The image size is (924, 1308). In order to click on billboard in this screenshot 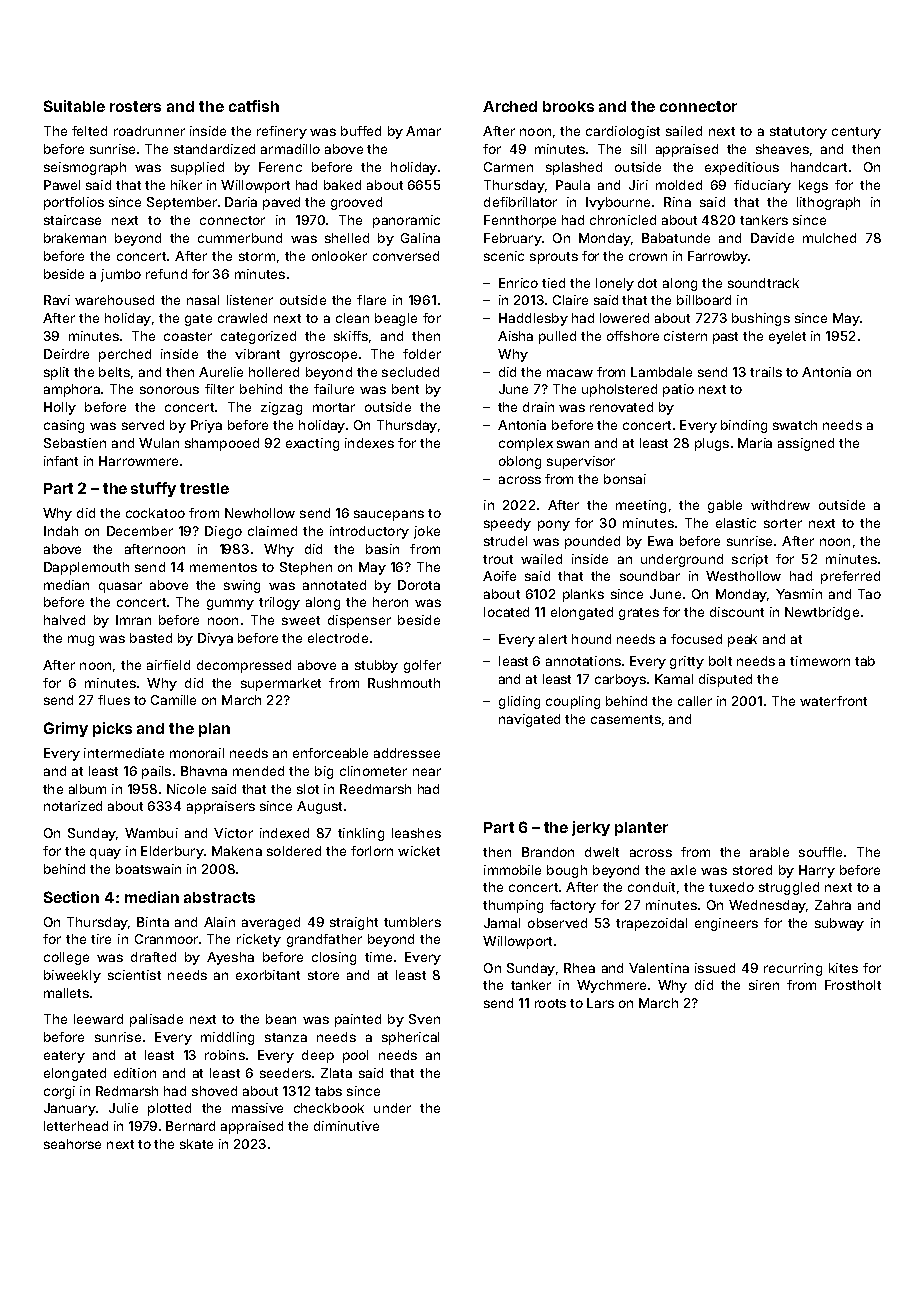, I will do `click(704, 300)`.
